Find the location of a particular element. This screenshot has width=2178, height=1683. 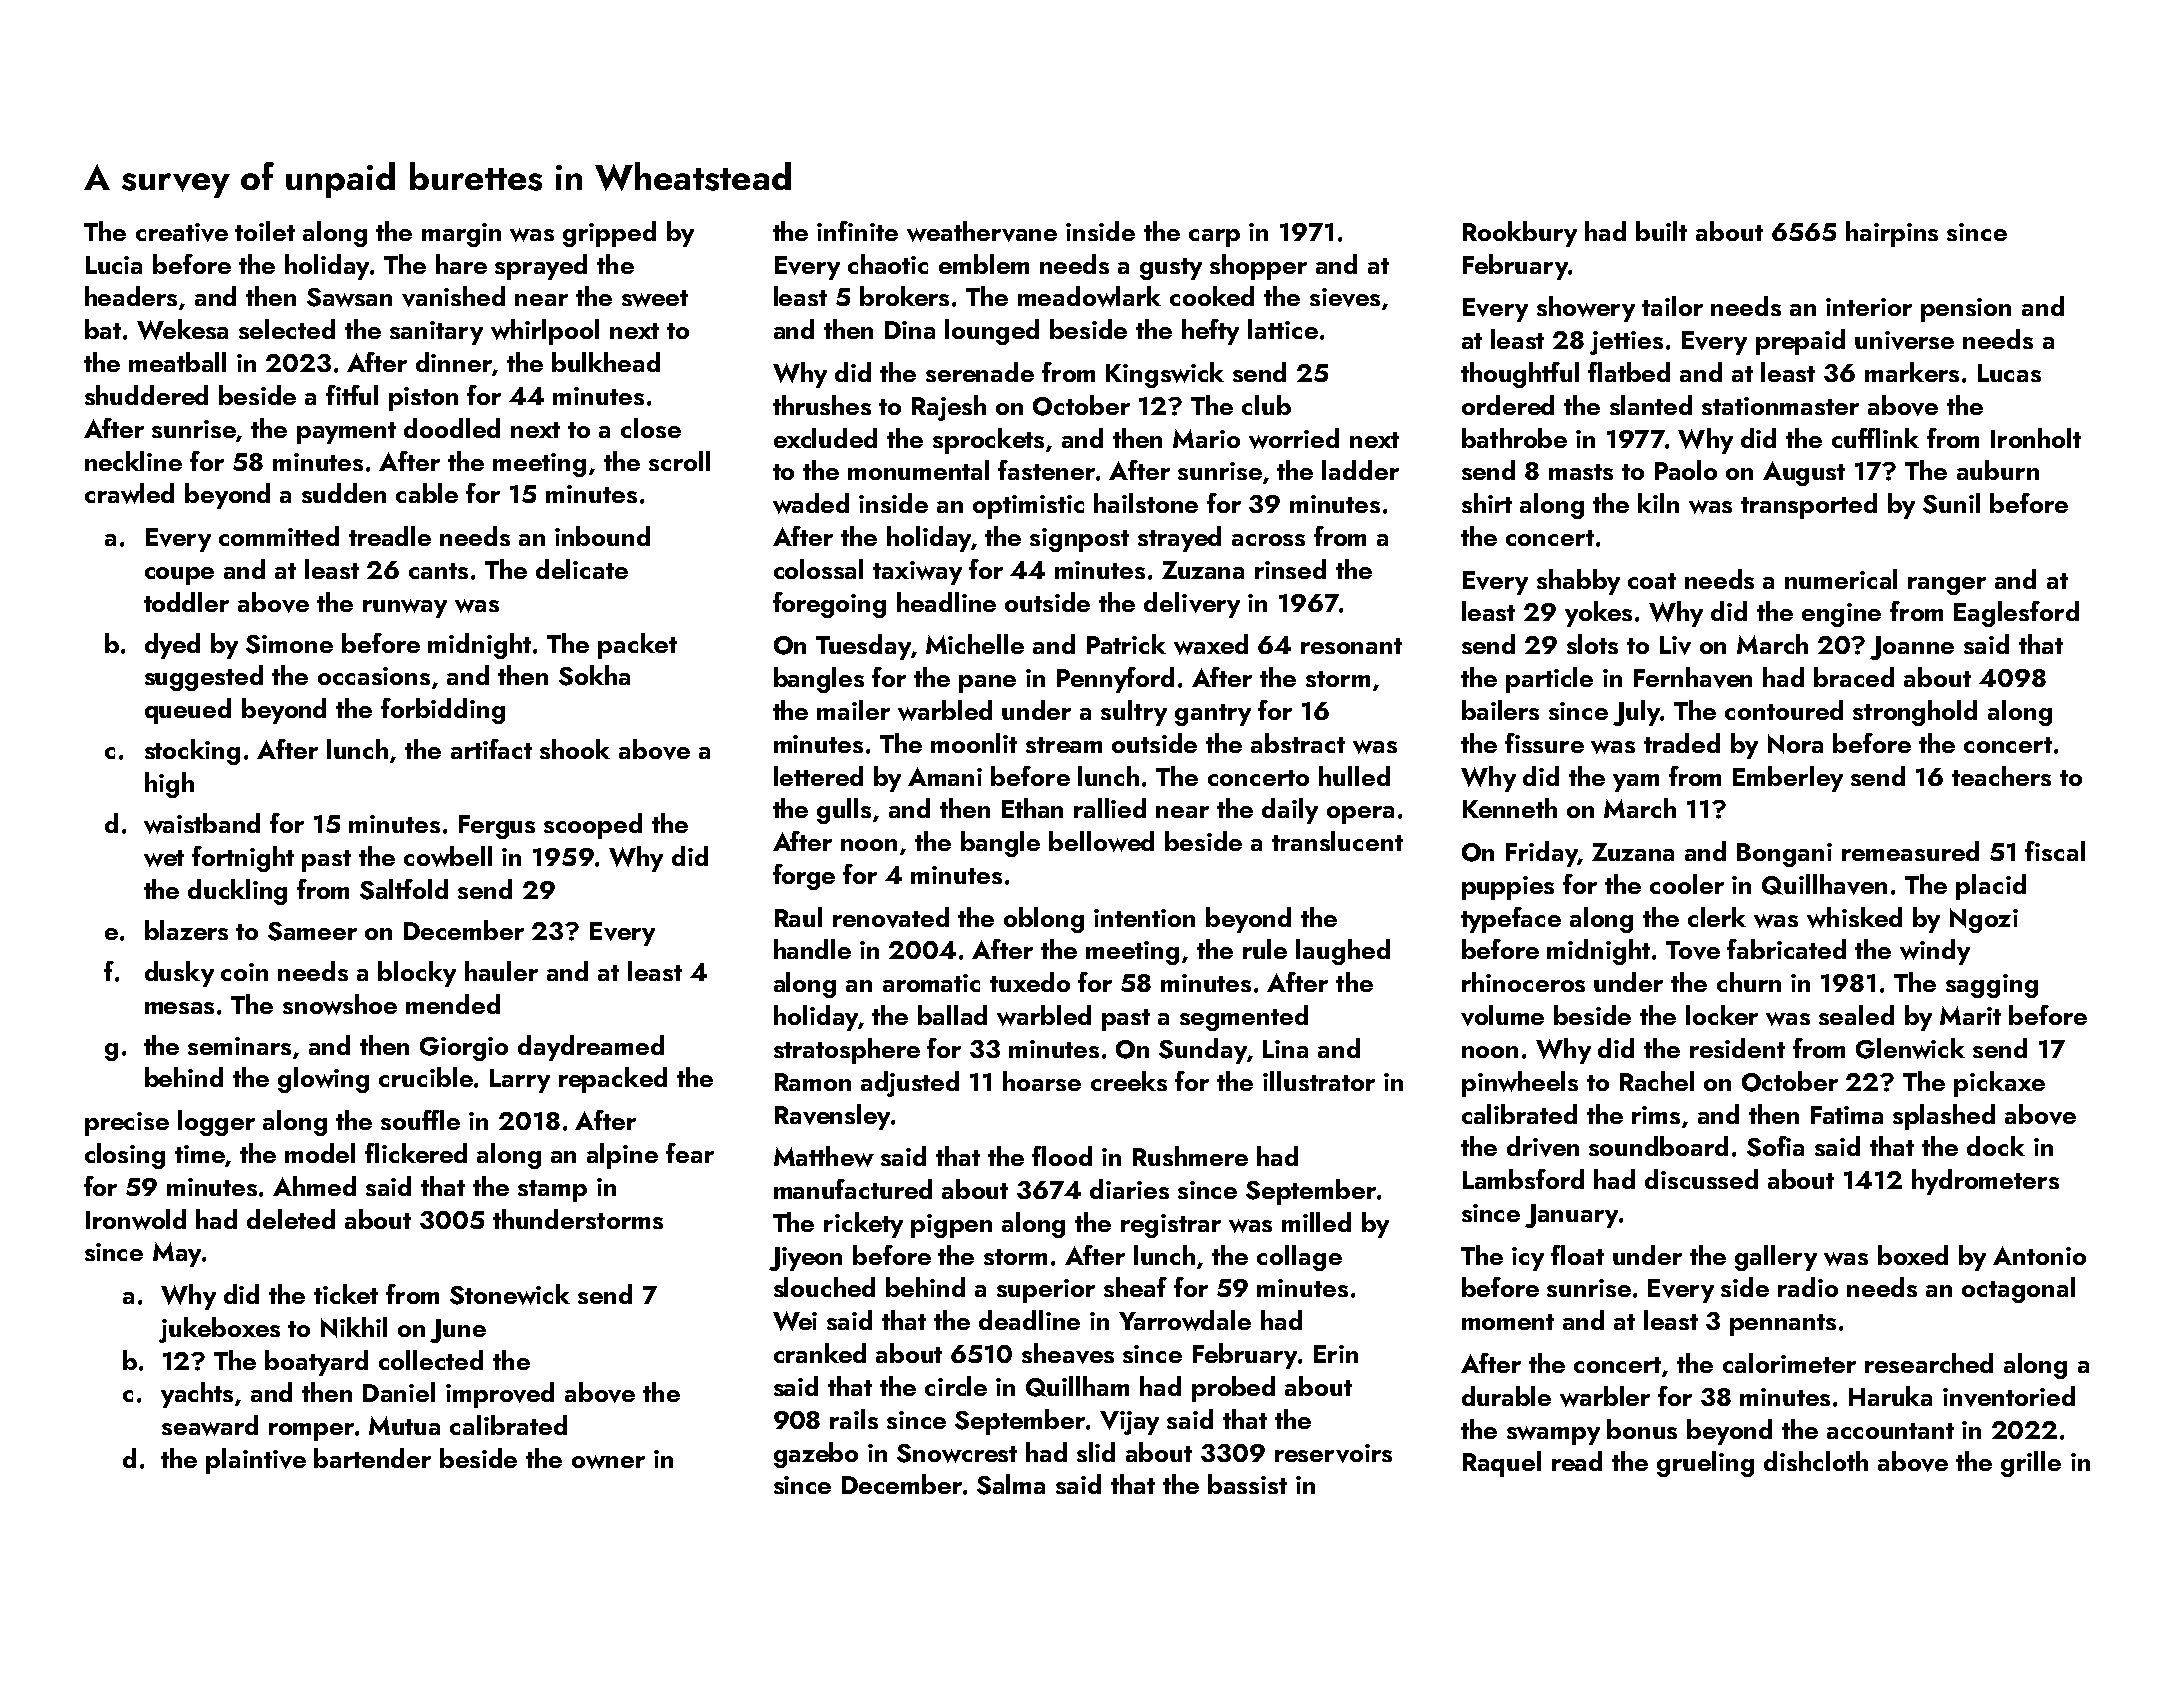

built is located at coordinates (1661, 231).
